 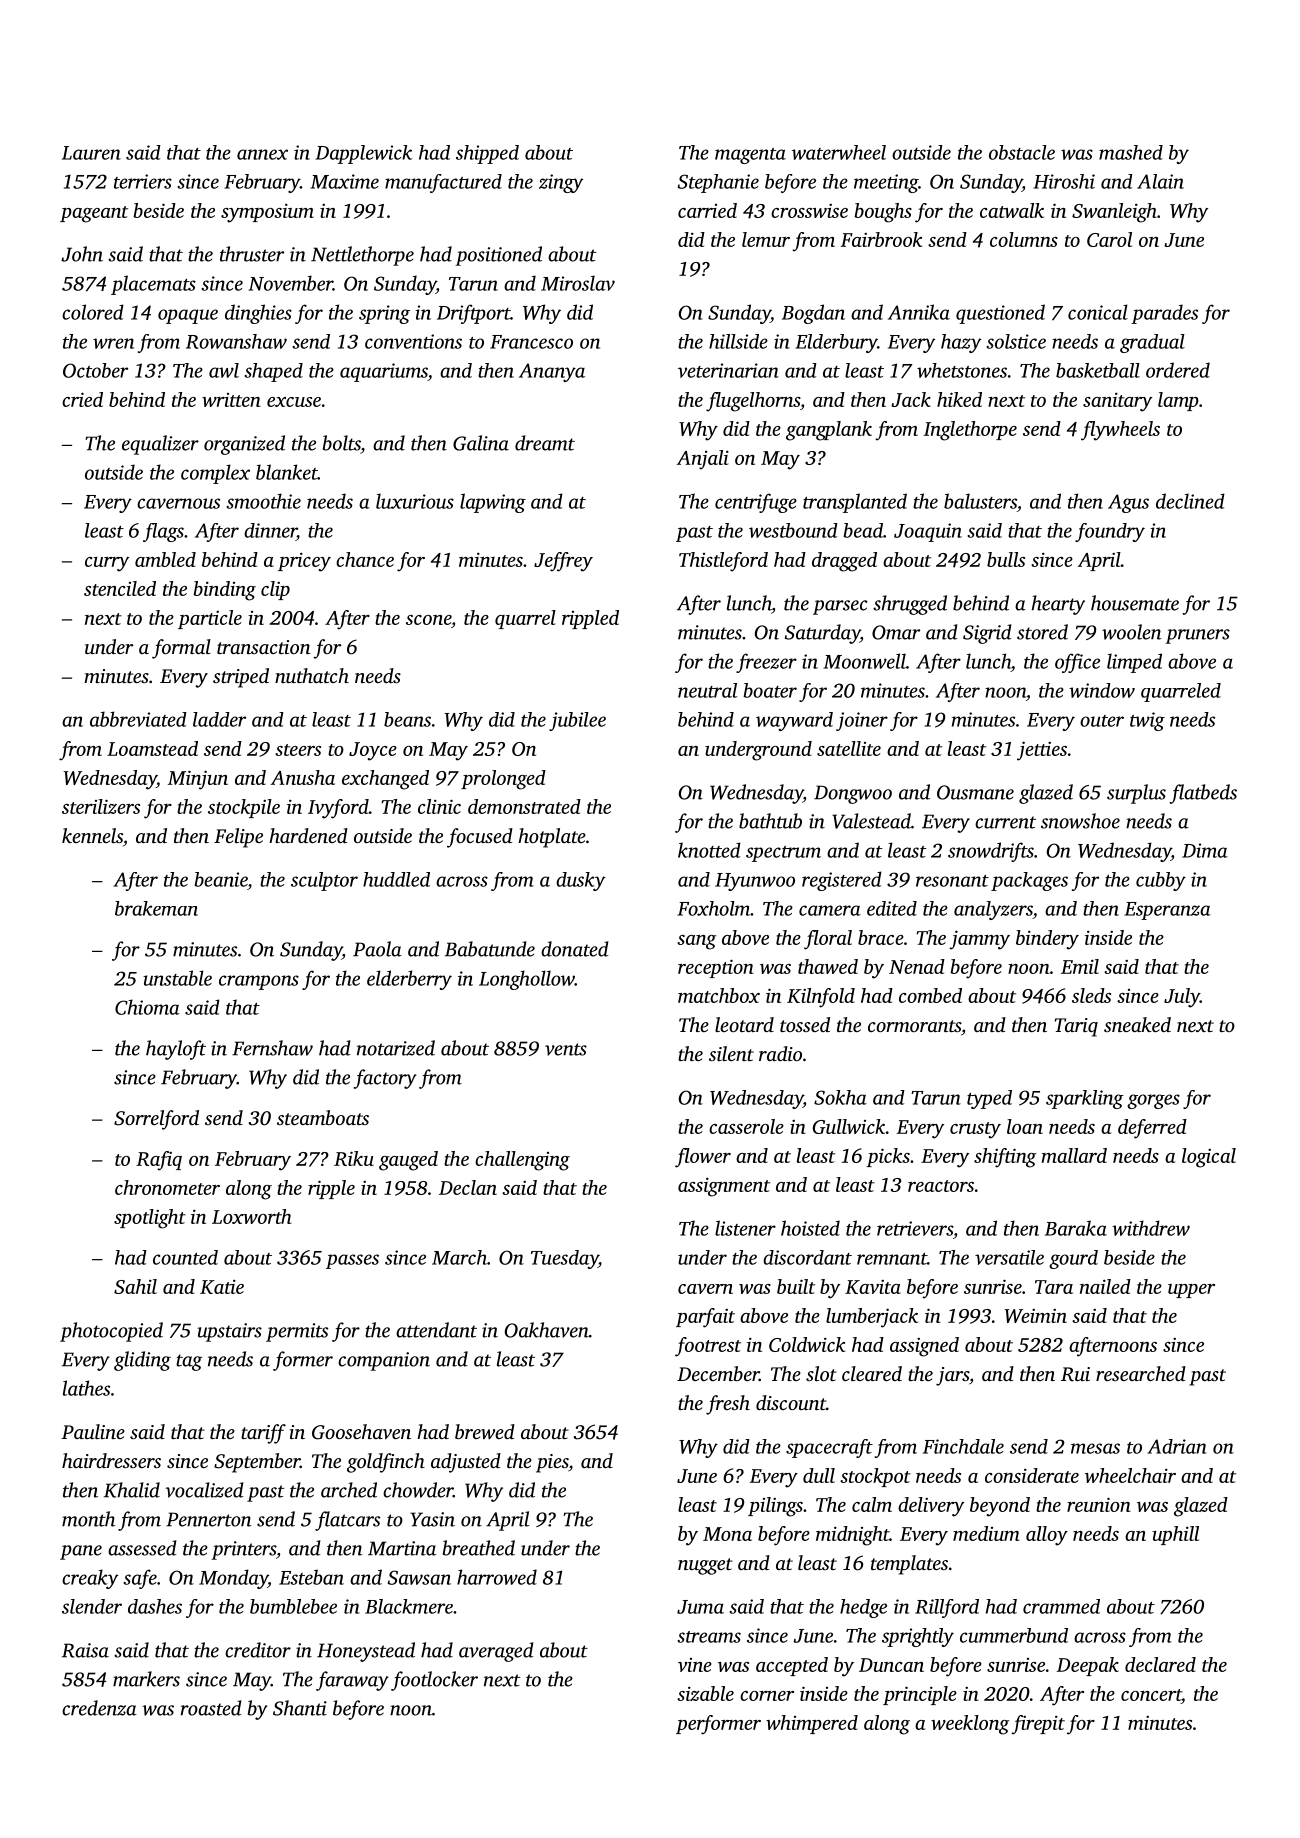 What do you see at coordinates (980, 501) in the image?
I see `balusters` at bounding box center [980, 501].
